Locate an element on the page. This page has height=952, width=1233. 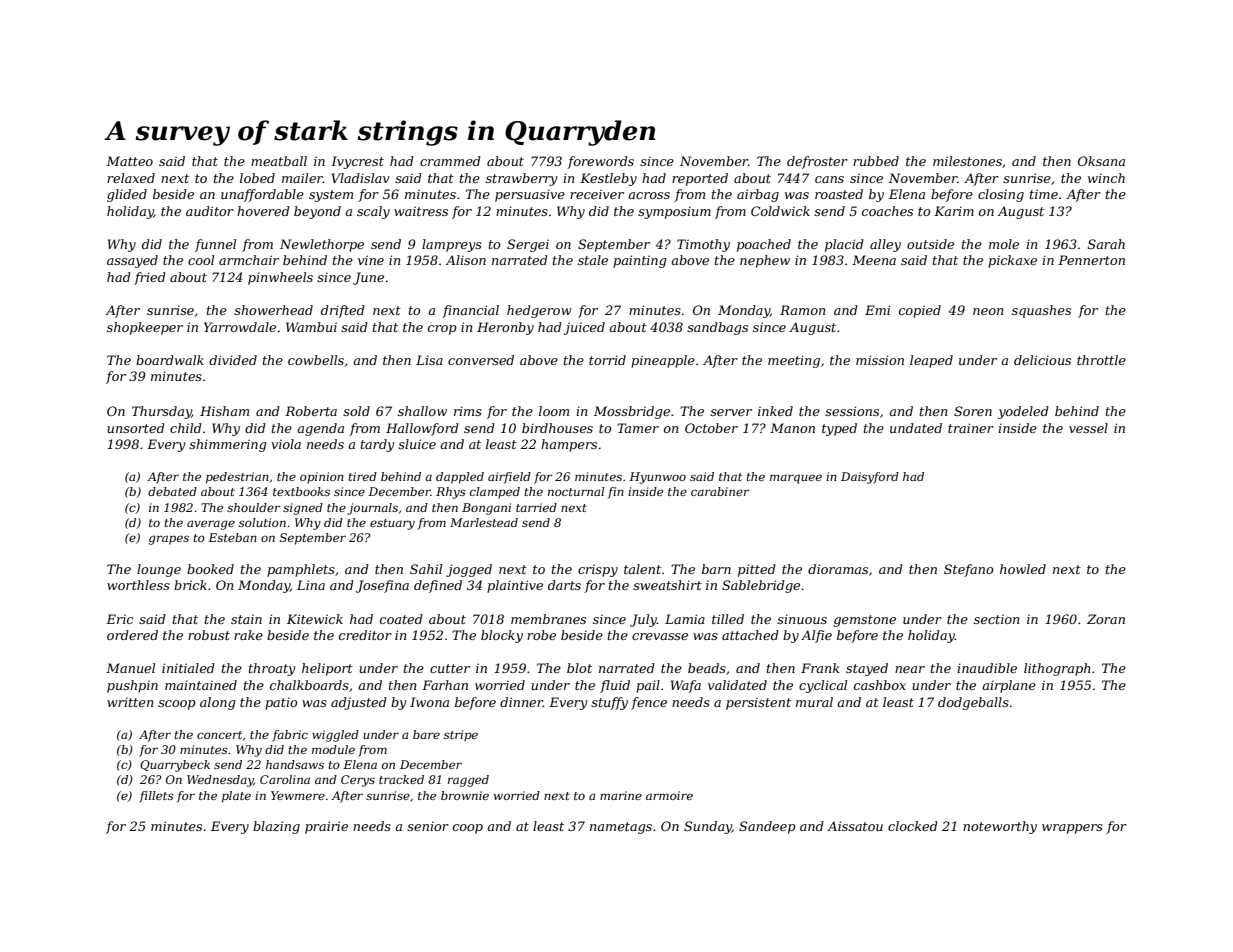
crop is located at coordinates (442, 330).
